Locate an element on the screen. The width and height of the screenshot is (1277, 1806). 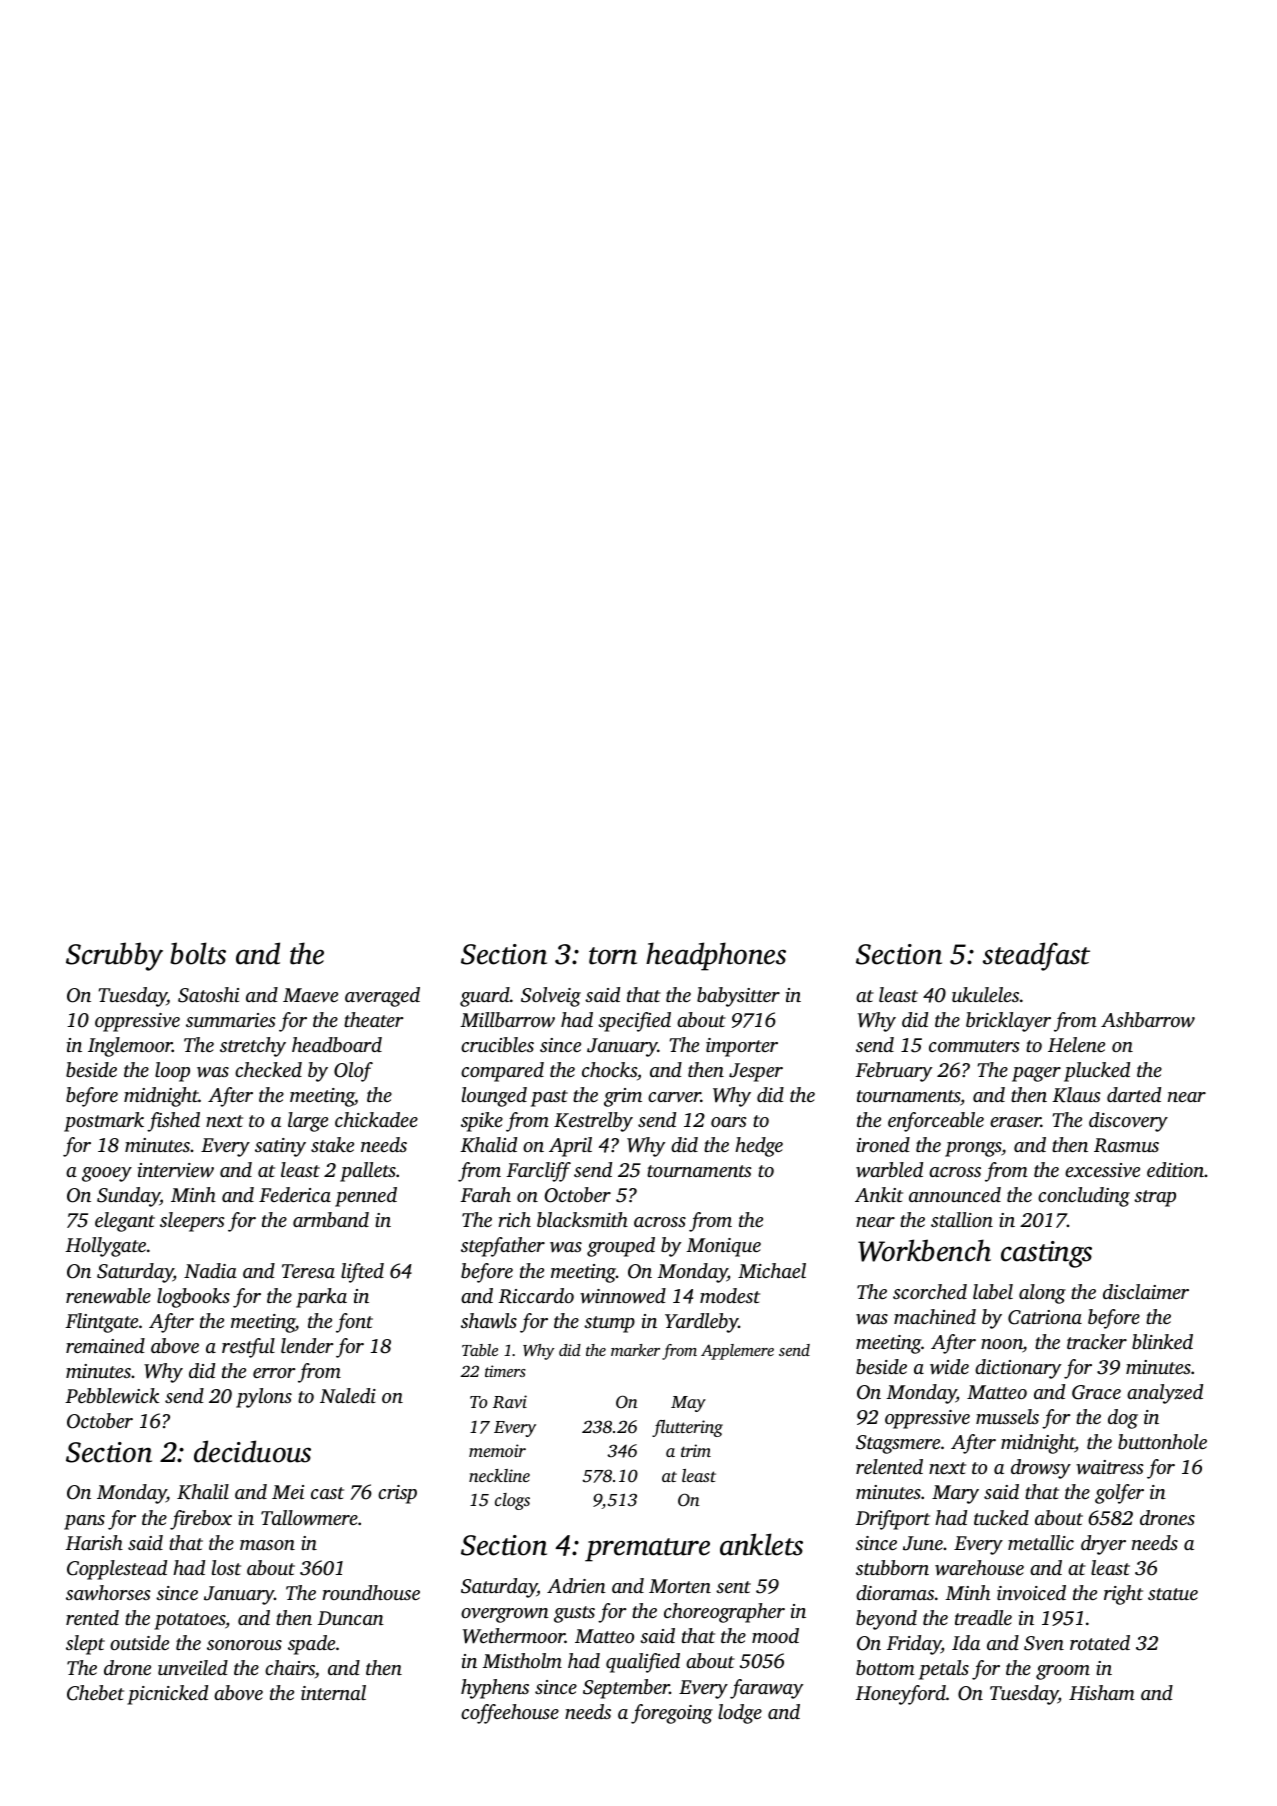
Yardleby is located at coordinates (701, 1323).
